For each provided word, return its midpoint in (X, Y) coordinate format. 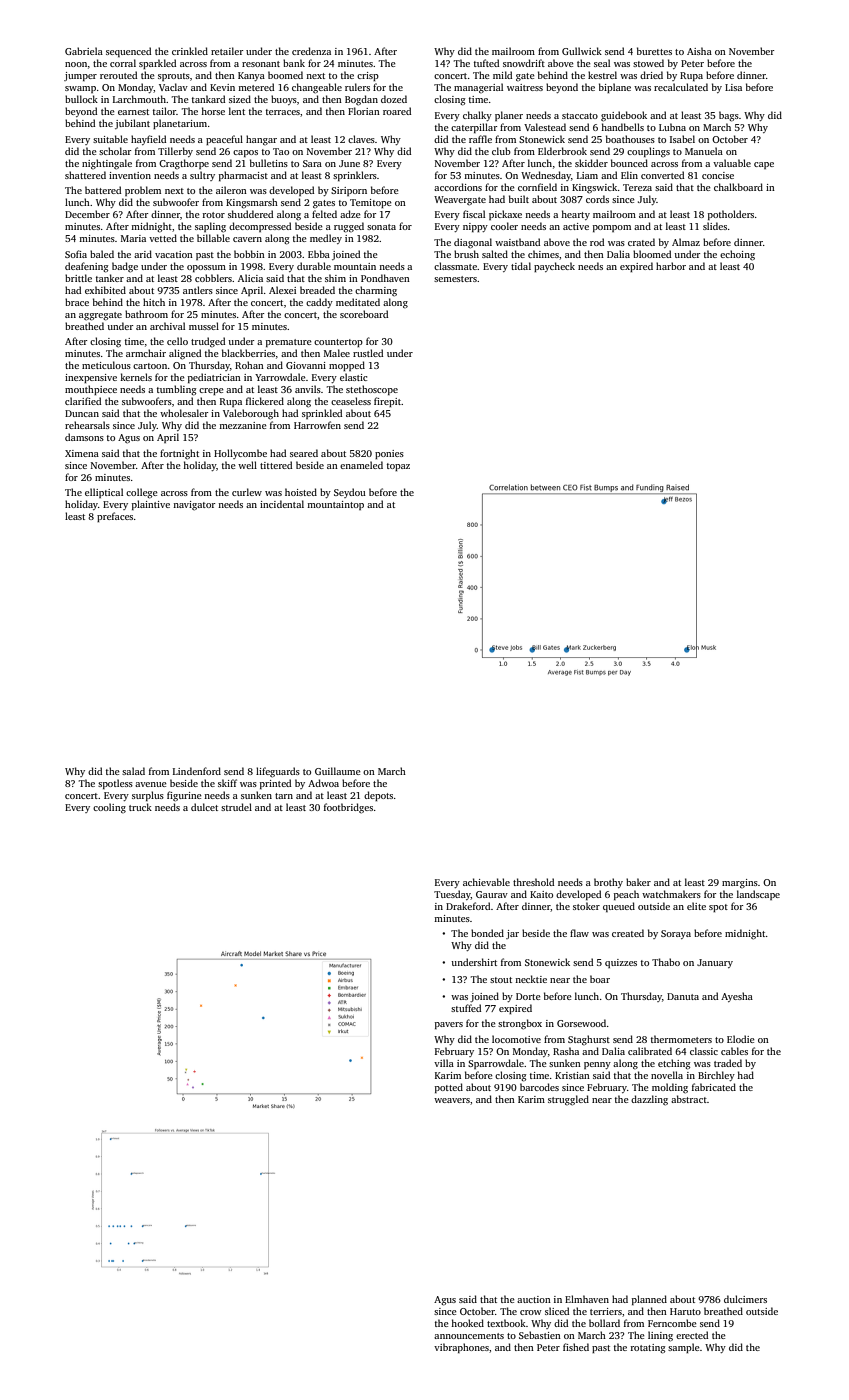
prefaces (115, 517)
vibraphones (461, 1348)
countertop (338, 343)
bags (729, 116)
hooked (467, 1323)
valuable (732, 163)
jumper (80, 76)
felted (324, 214)
